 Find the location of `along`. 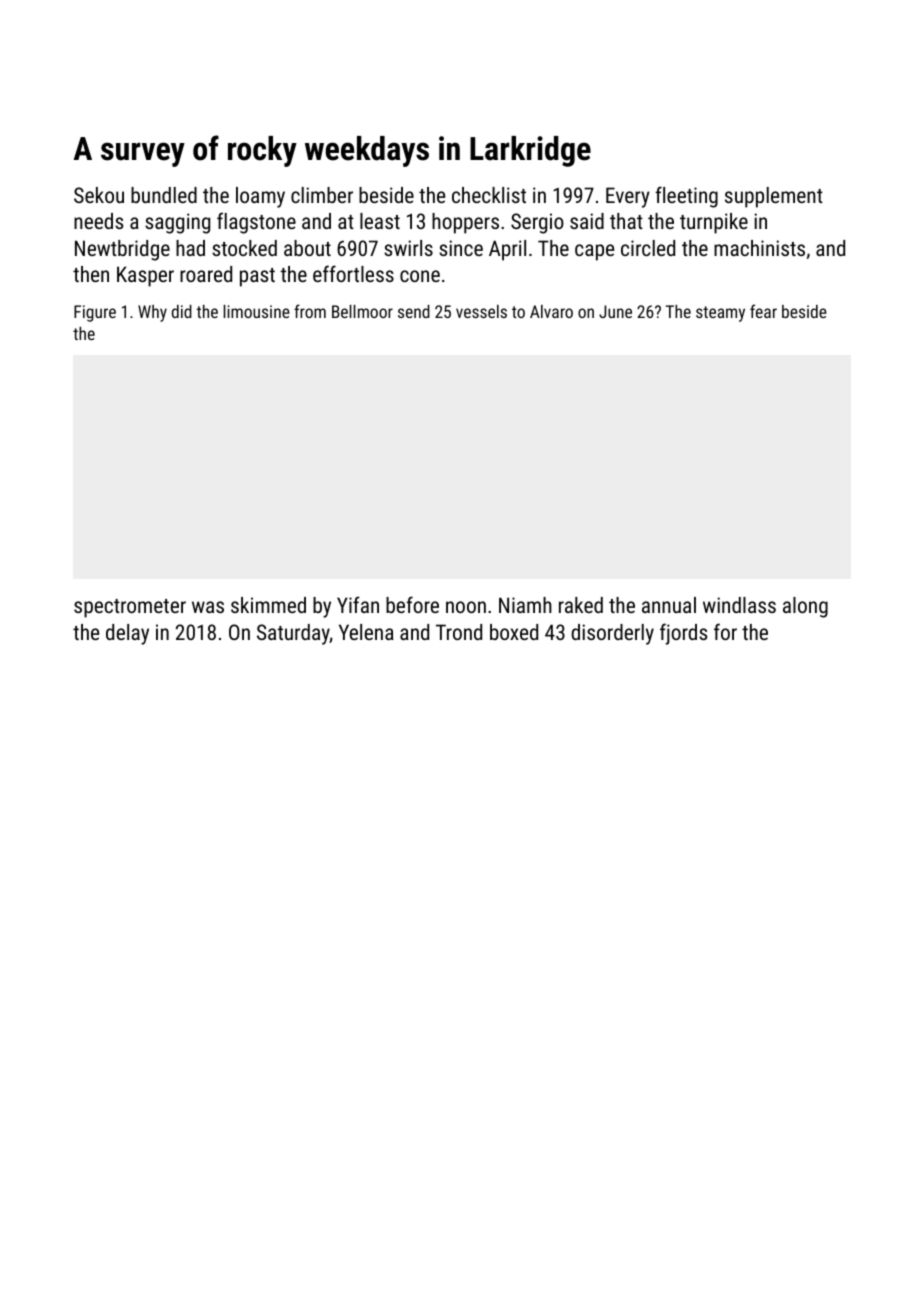

along is located at coordinates (805, 607).
